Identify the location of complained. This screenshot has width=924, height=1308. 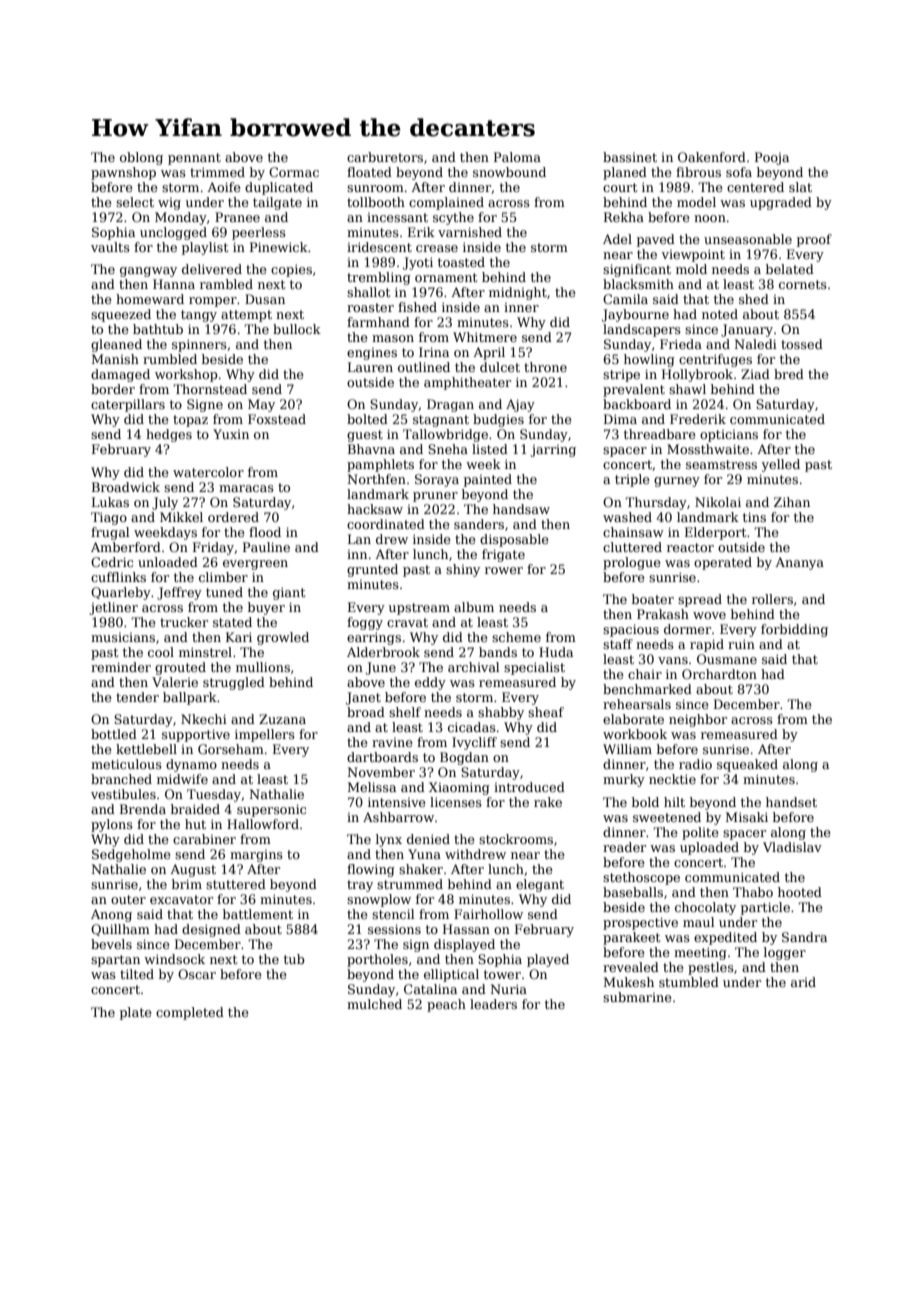
(446, 203).
